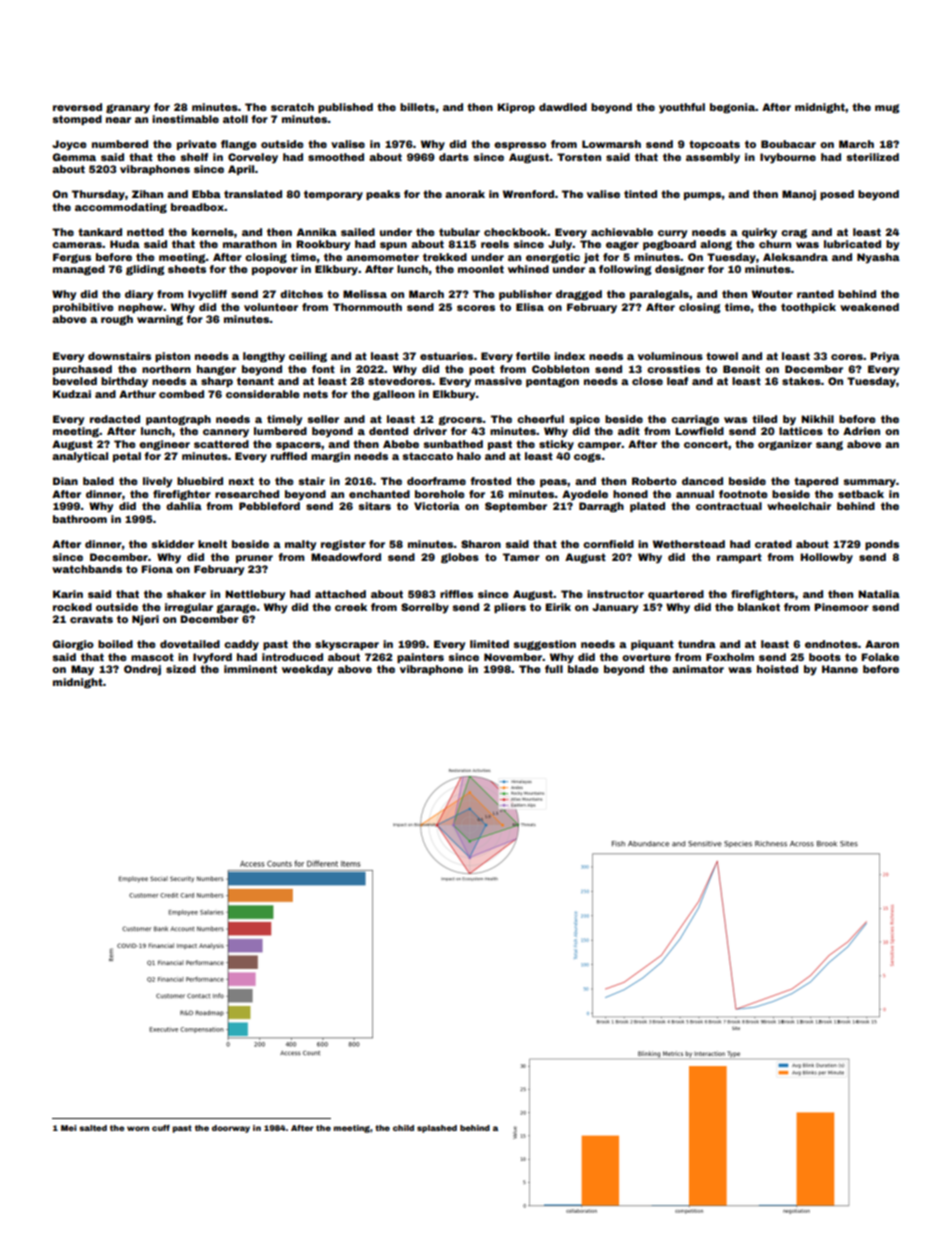  I want to click on sterilized, so click(872, 157).
